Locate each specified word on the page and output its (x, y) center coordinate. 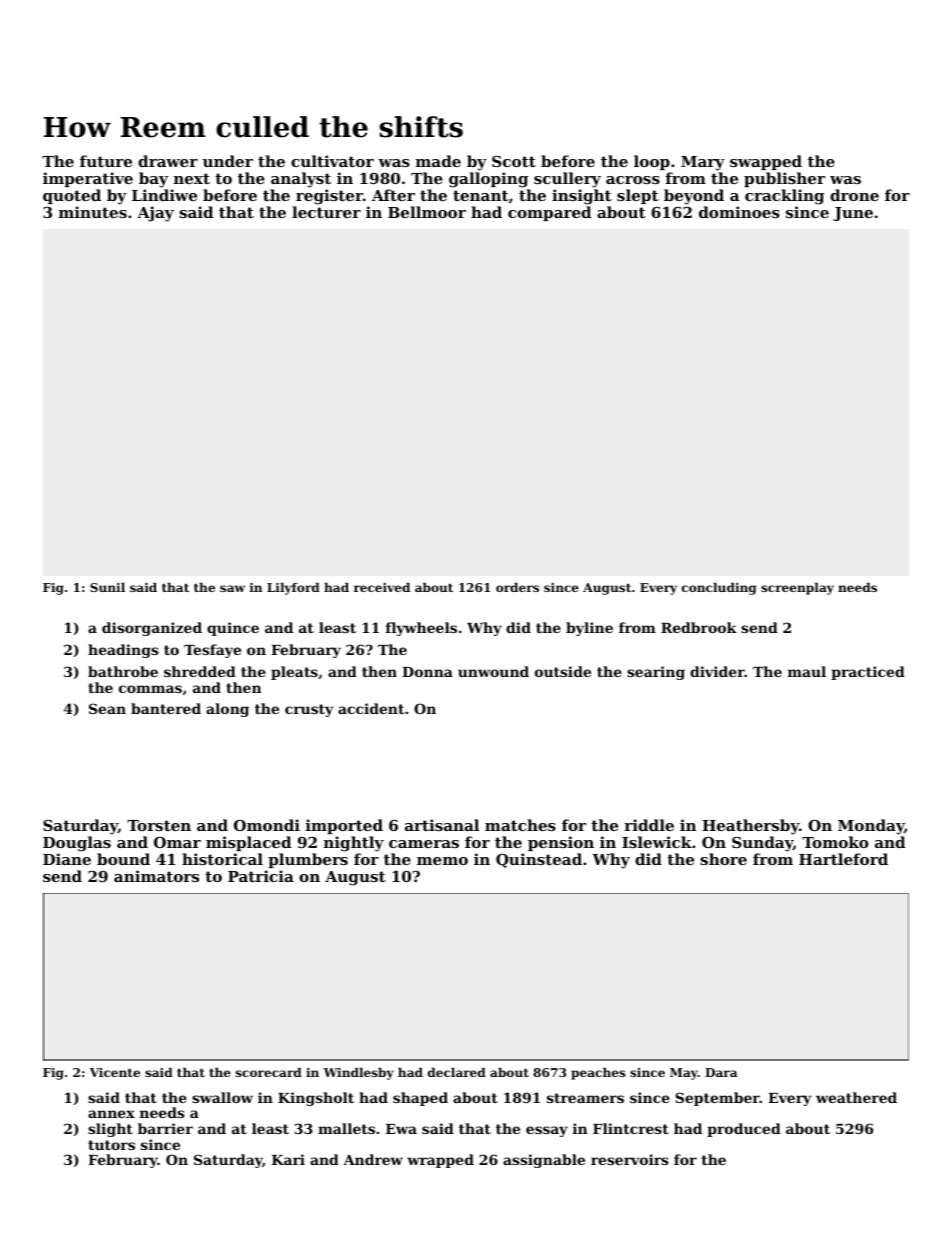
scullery (567, 180)
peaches (598, 1074)
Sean (107, 708)
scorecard (269, 1072)
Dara (721, 1072)
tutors (111, 1145)
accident (371, 708)
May (684, 1074)
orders (517, 587)
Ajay (155, 214)
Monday (871, 827)
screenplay (797, 589)
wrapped (440, 1161)
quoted (72, 196)
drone (854, 195)
